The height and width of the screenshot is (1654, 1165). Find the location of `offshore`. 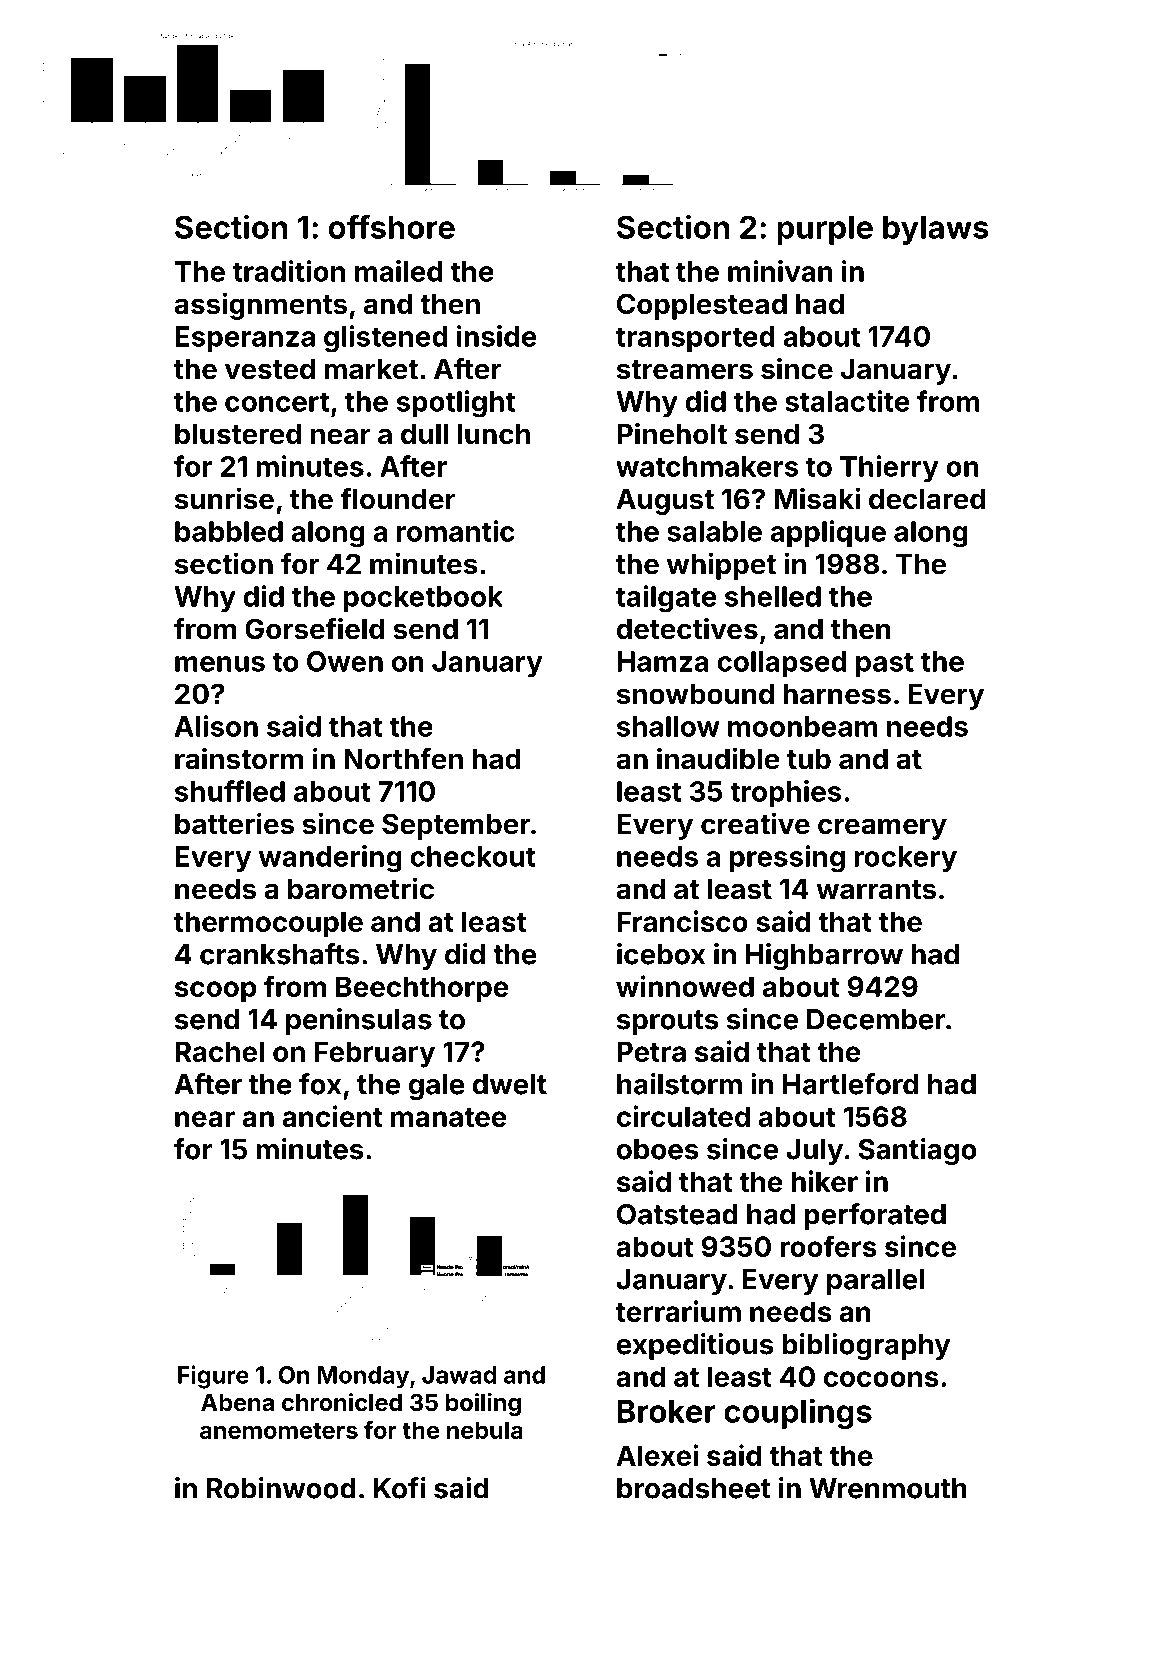

offshore is located at coordinates (392, 227).
